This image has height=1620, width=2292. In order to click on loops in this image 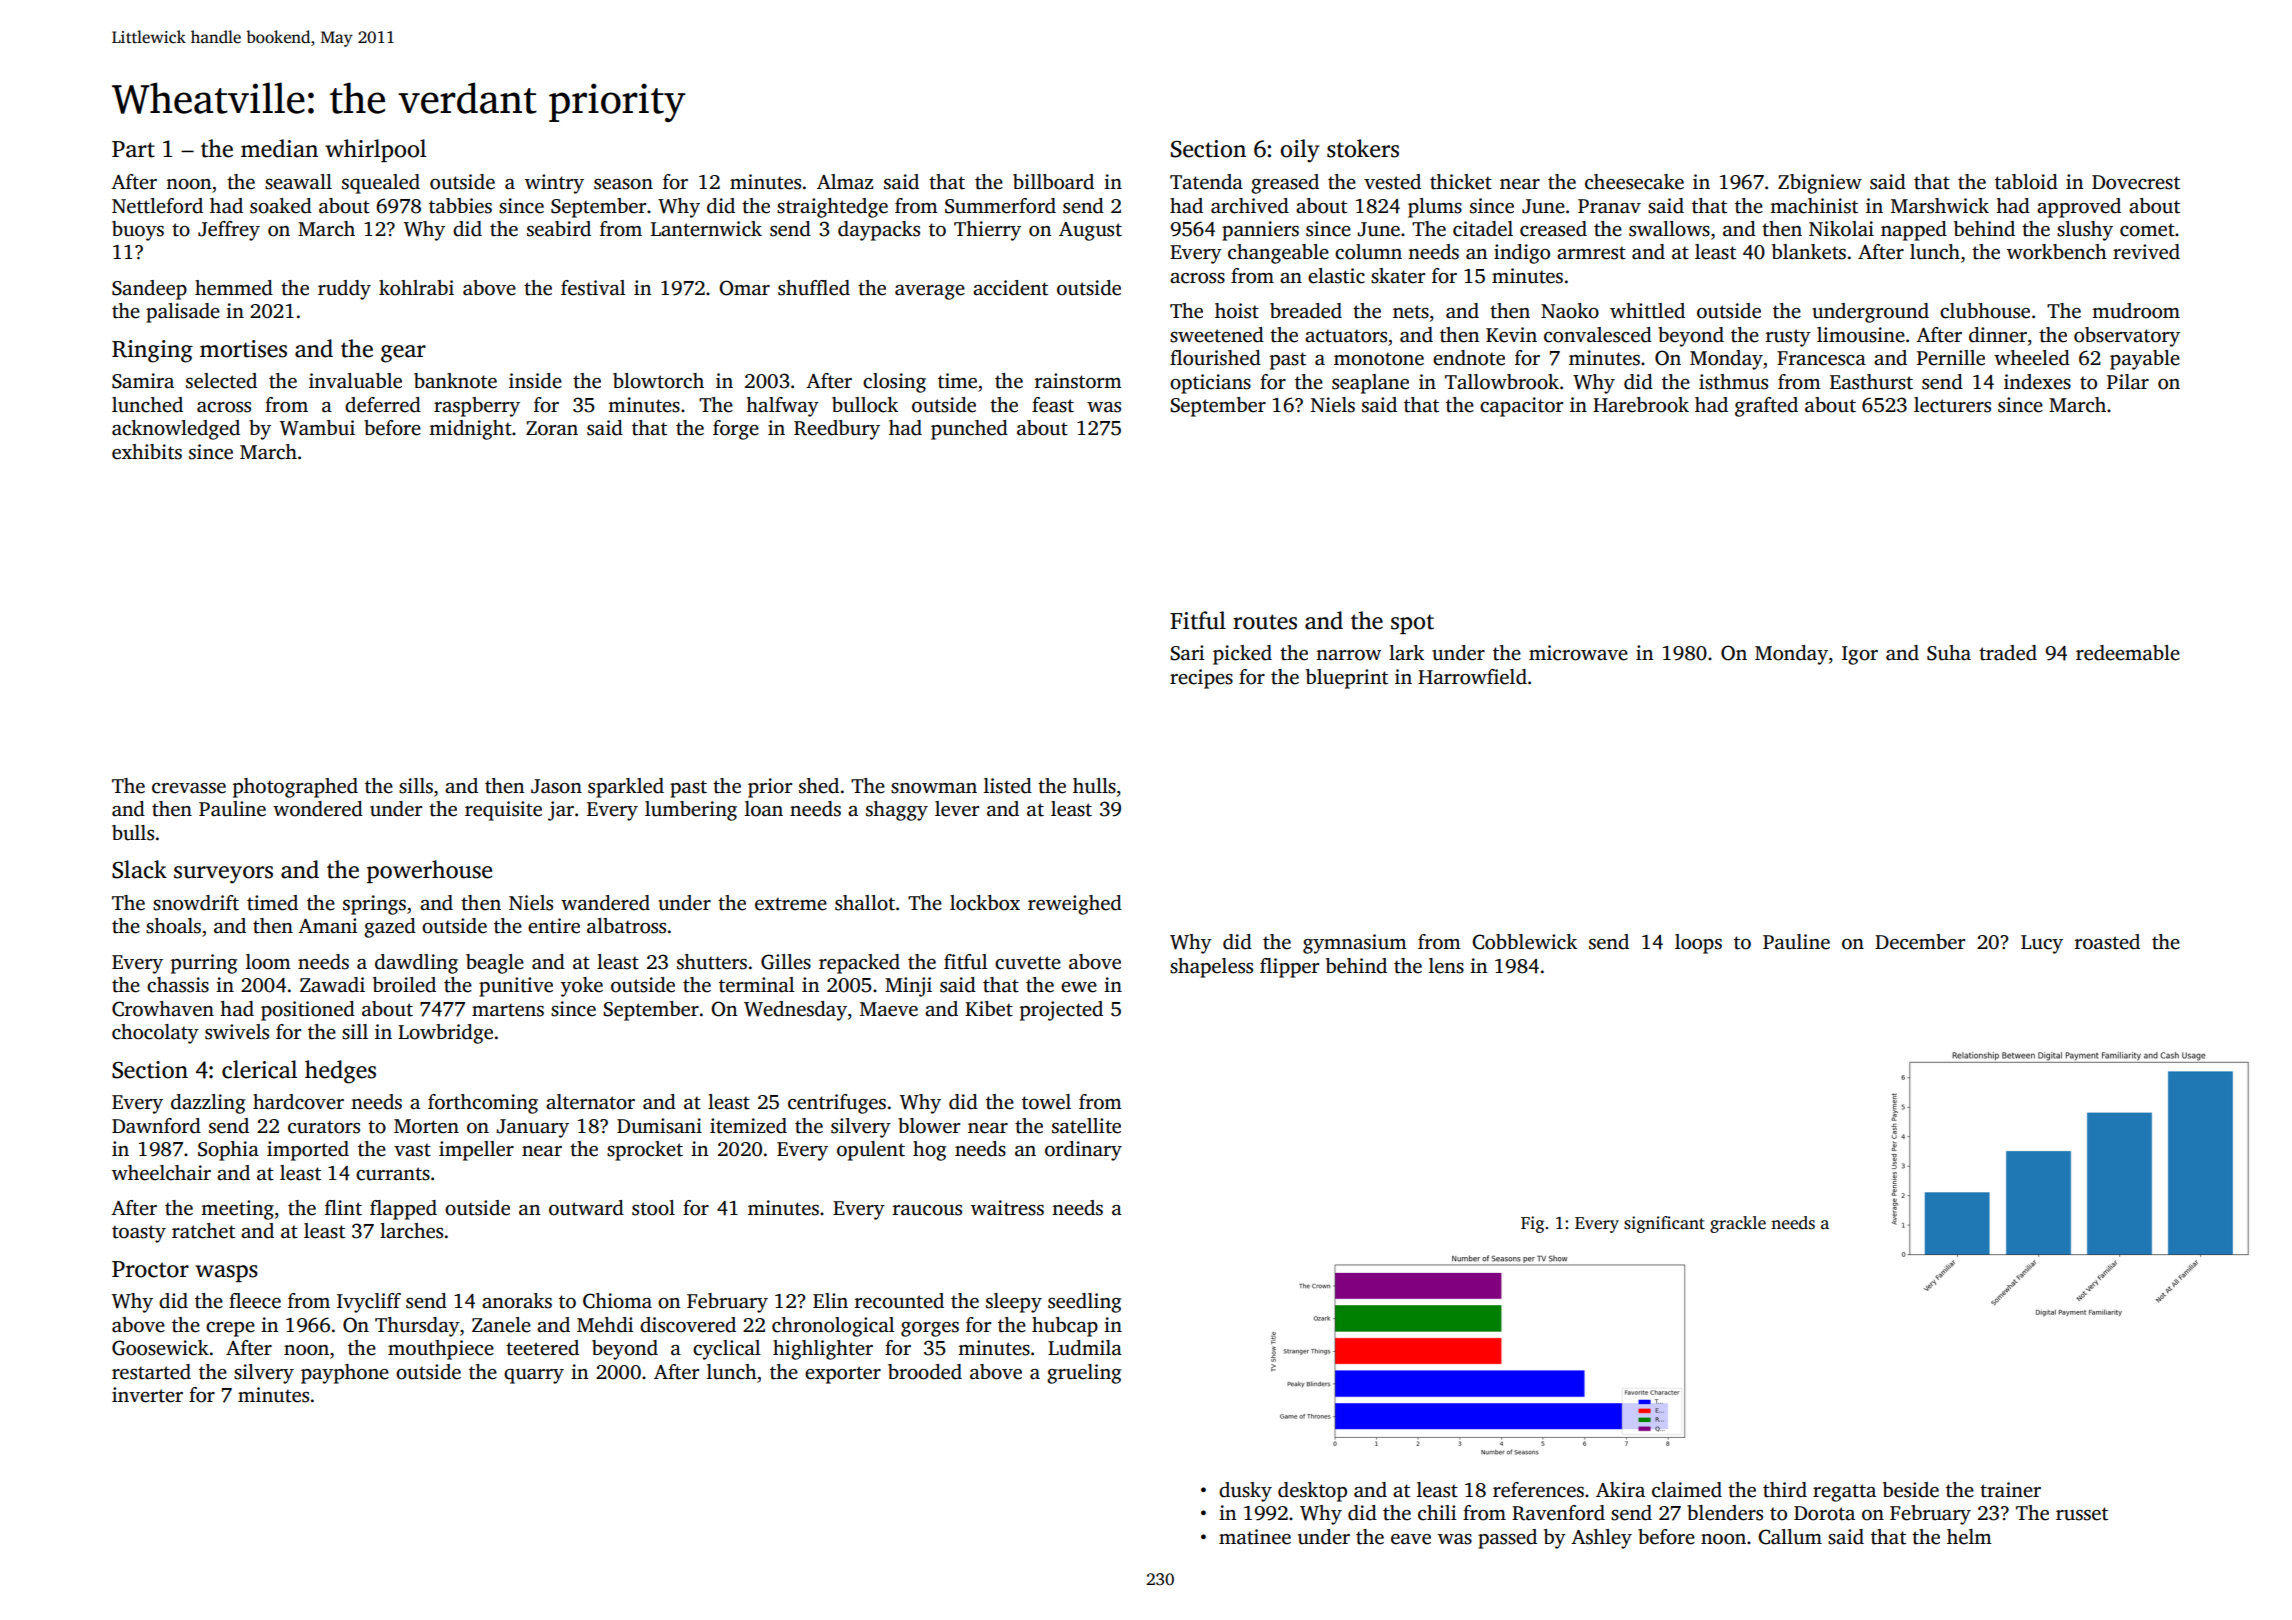, I will do `click(1698, 944)`.
